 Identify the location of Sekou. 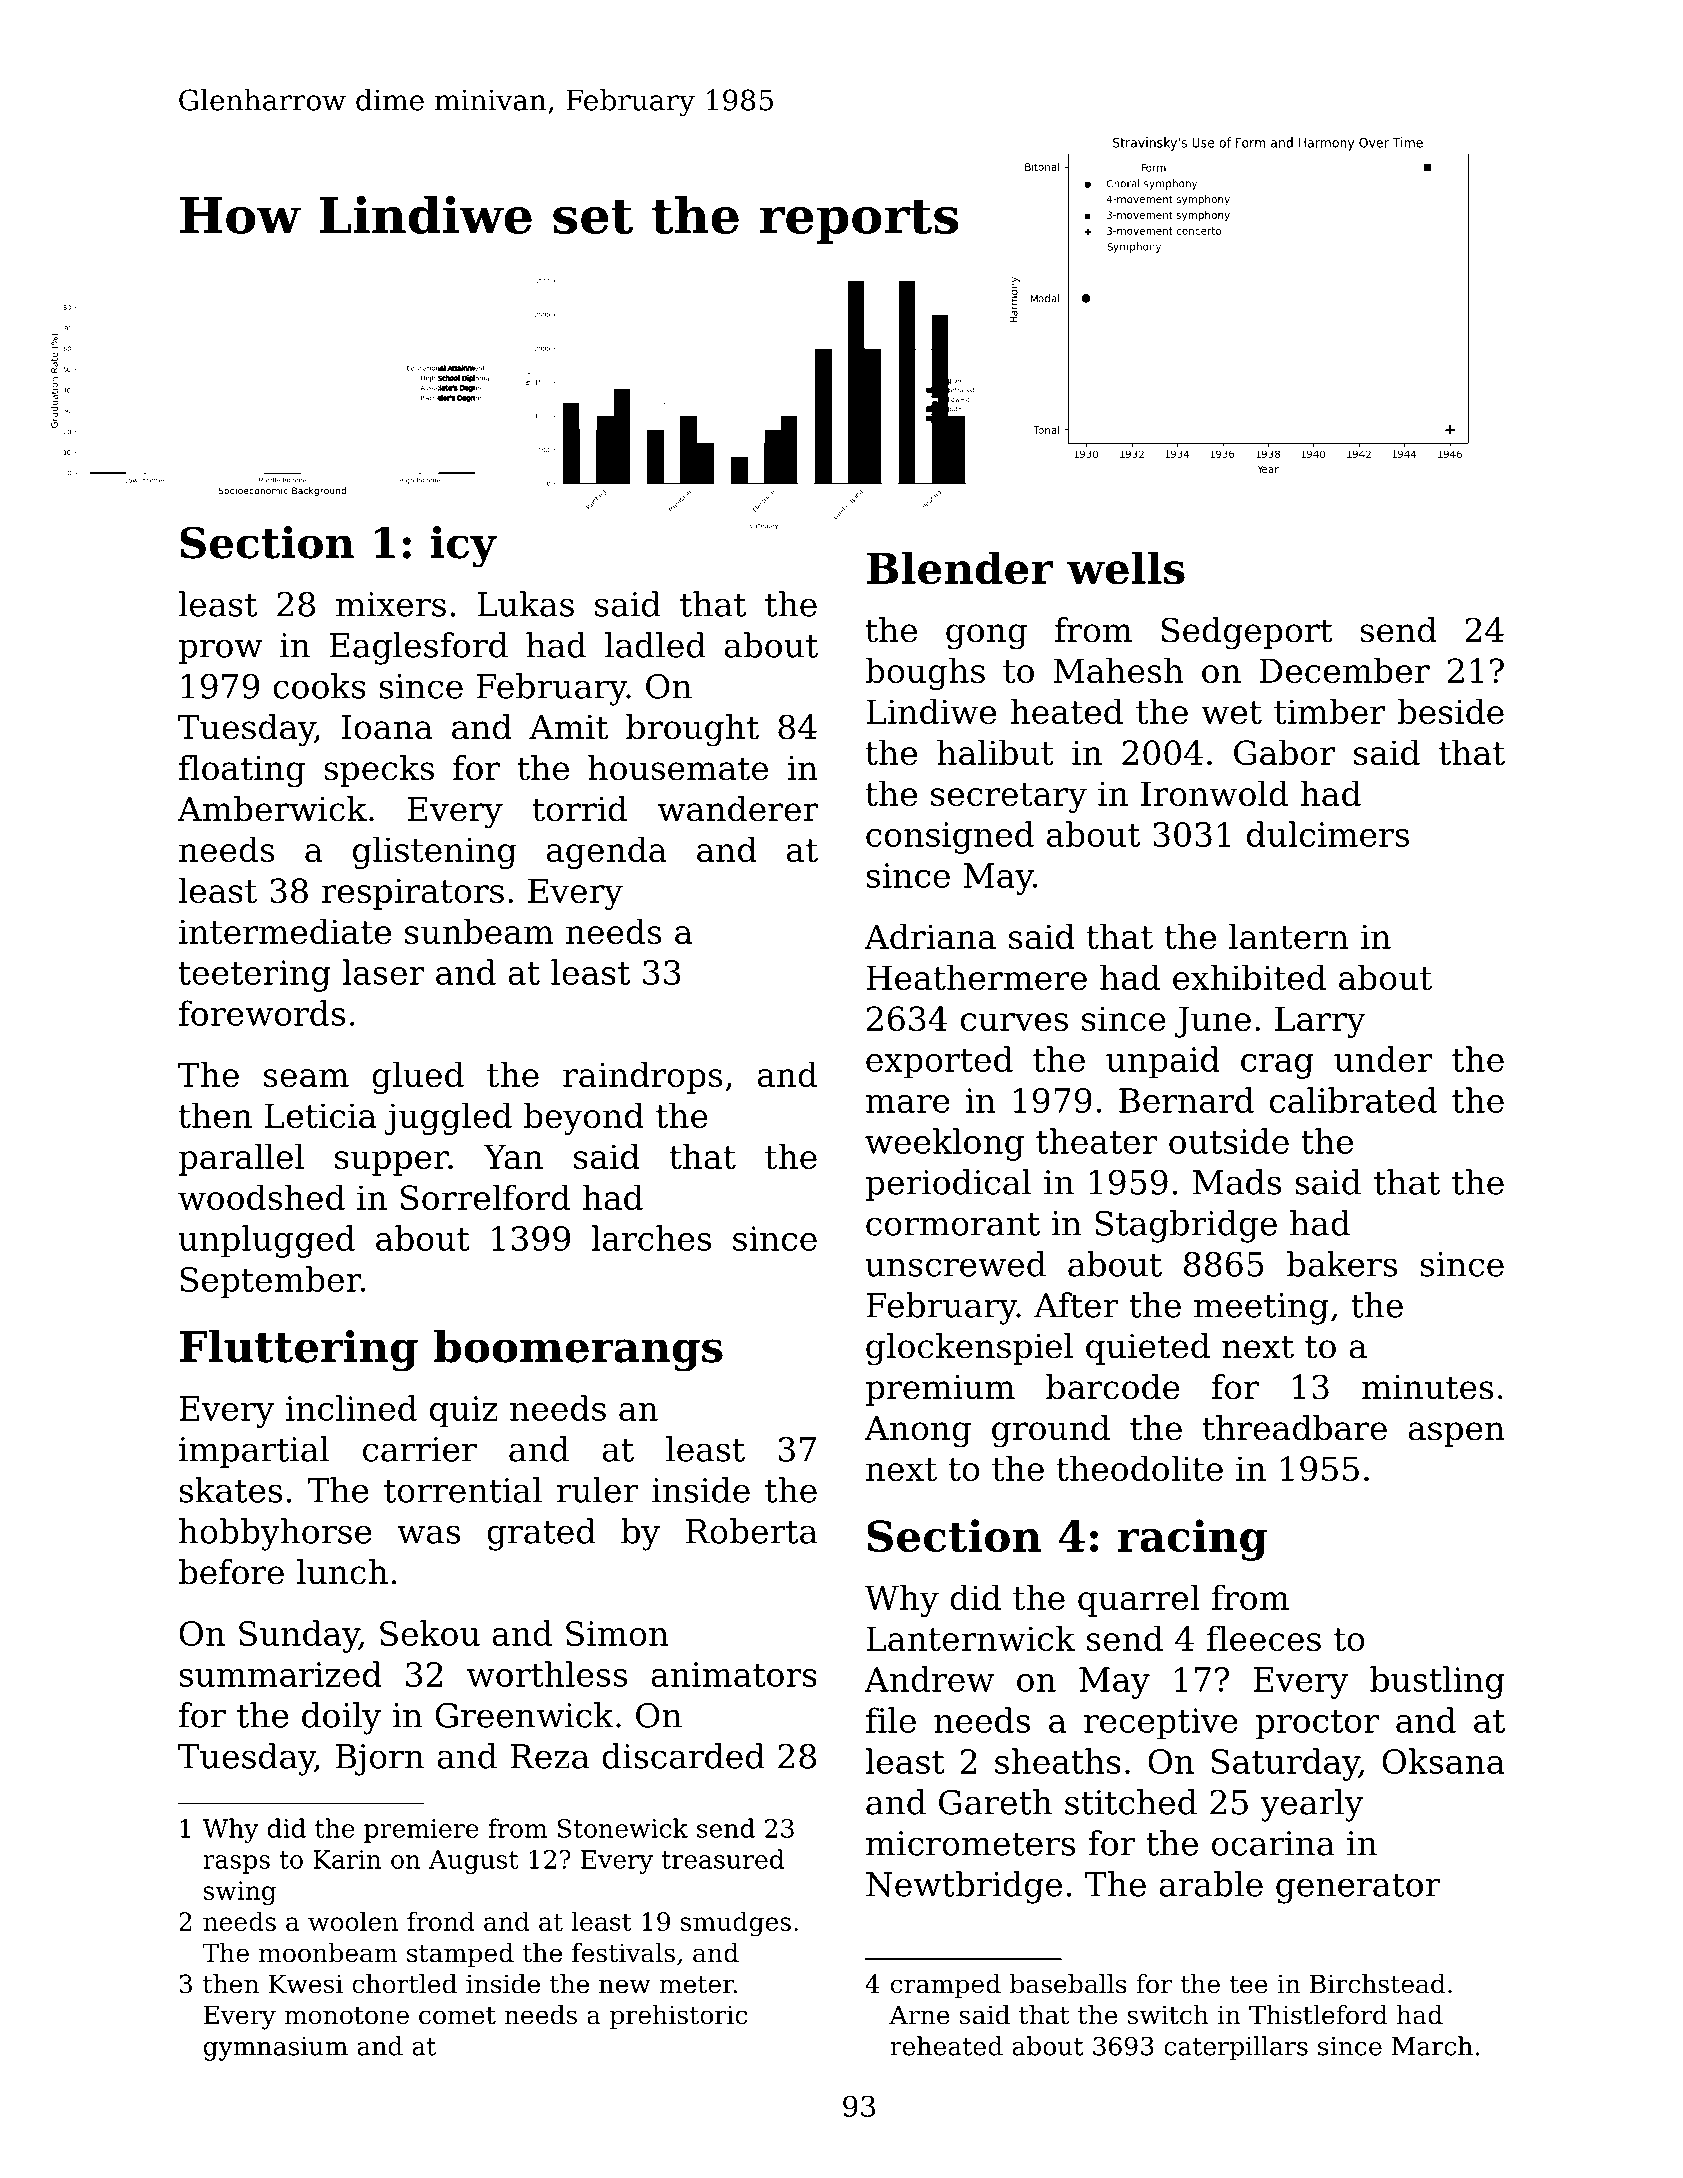
(430, 1633).
